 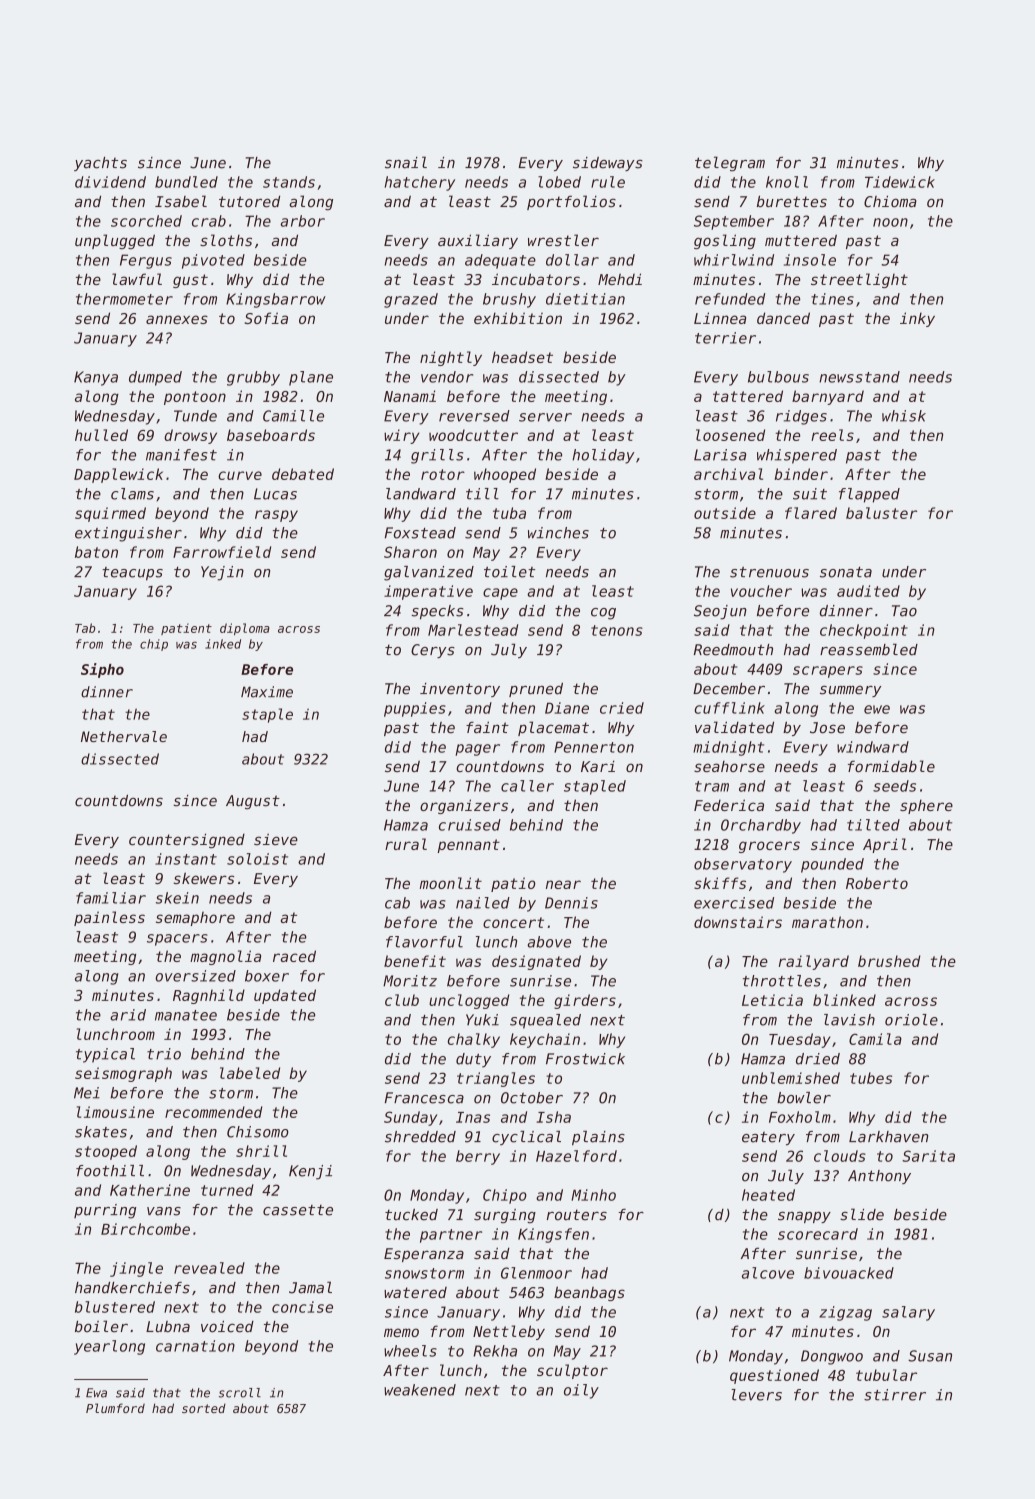 What do you see at coordinates (474, 1040) in the screenshot?
I see `chalky` at bounding box center [474, 1040].
